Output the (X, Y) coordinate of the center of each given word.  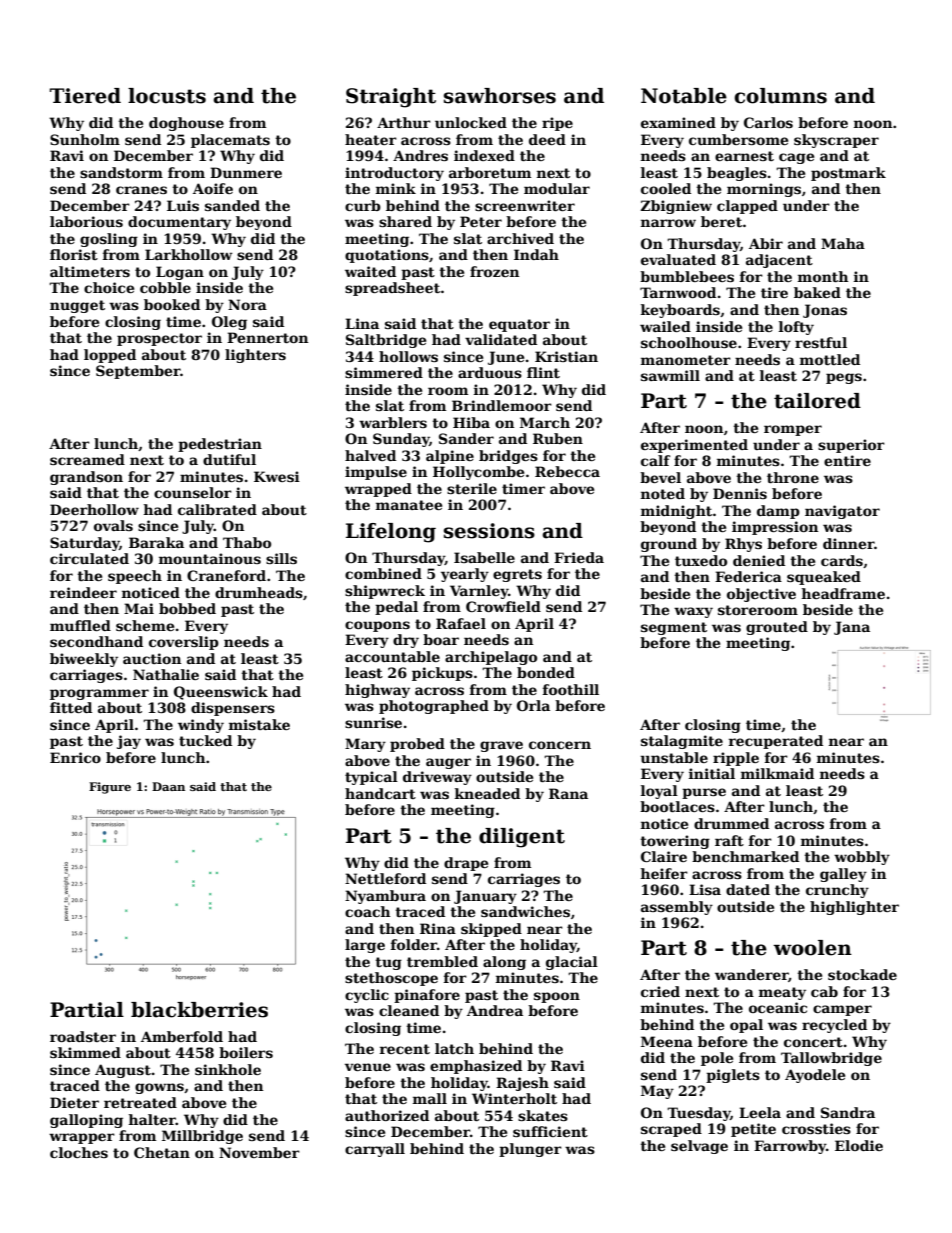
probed (417, 745)
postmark (848, 174)
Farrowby (790, 1147)
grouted (777, 628)
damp (778, 512)
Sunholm (85, 139)
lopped (110, 356)
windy (201, 726)
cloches (79, 1152)
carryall (375, 1150)
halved (370, 455)
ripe (557, 124)
